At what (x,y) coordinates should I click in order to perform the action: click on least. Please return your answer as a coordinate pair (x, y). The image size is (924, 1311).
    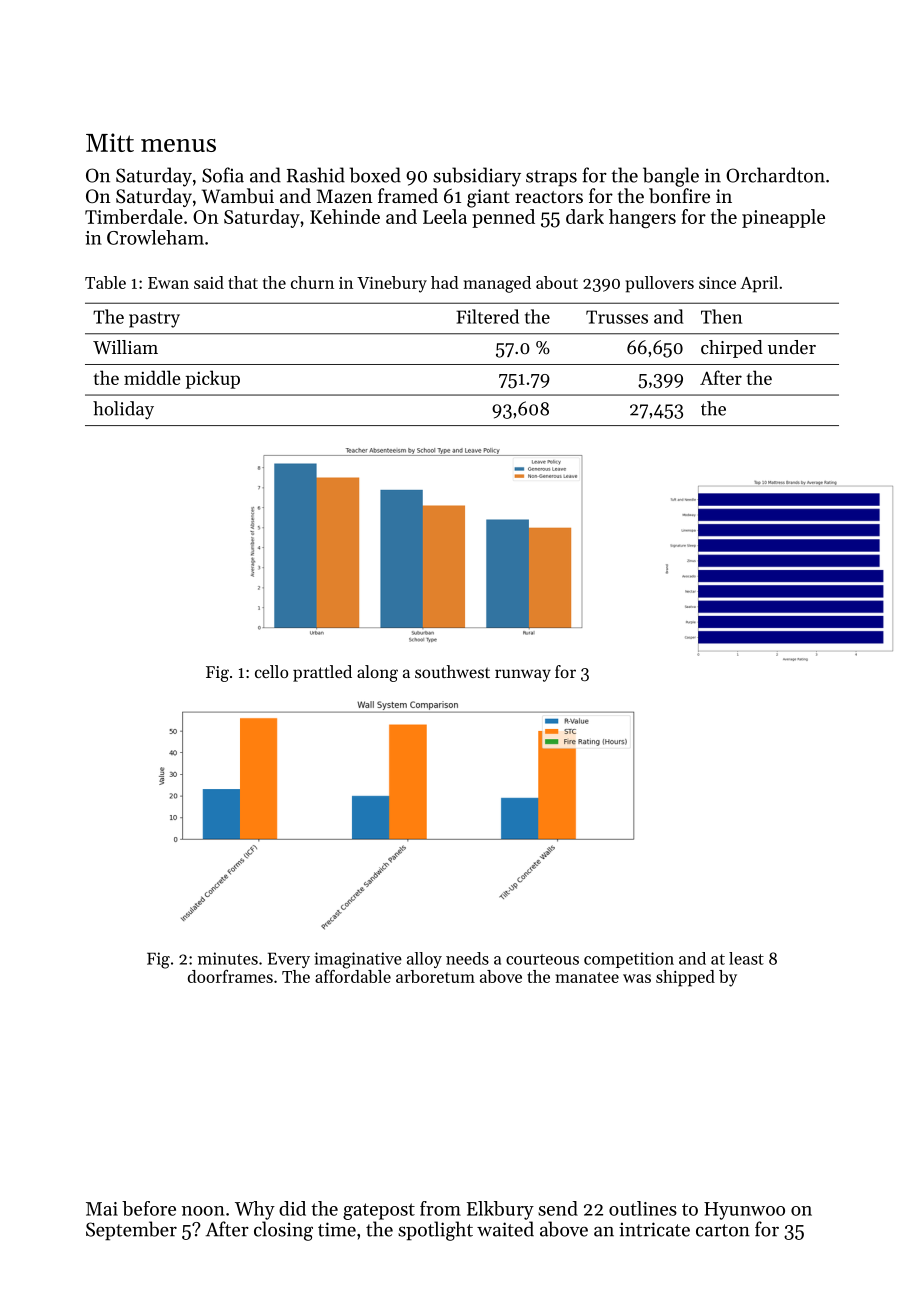
    Looking at the image, I should click on (746, 958).
